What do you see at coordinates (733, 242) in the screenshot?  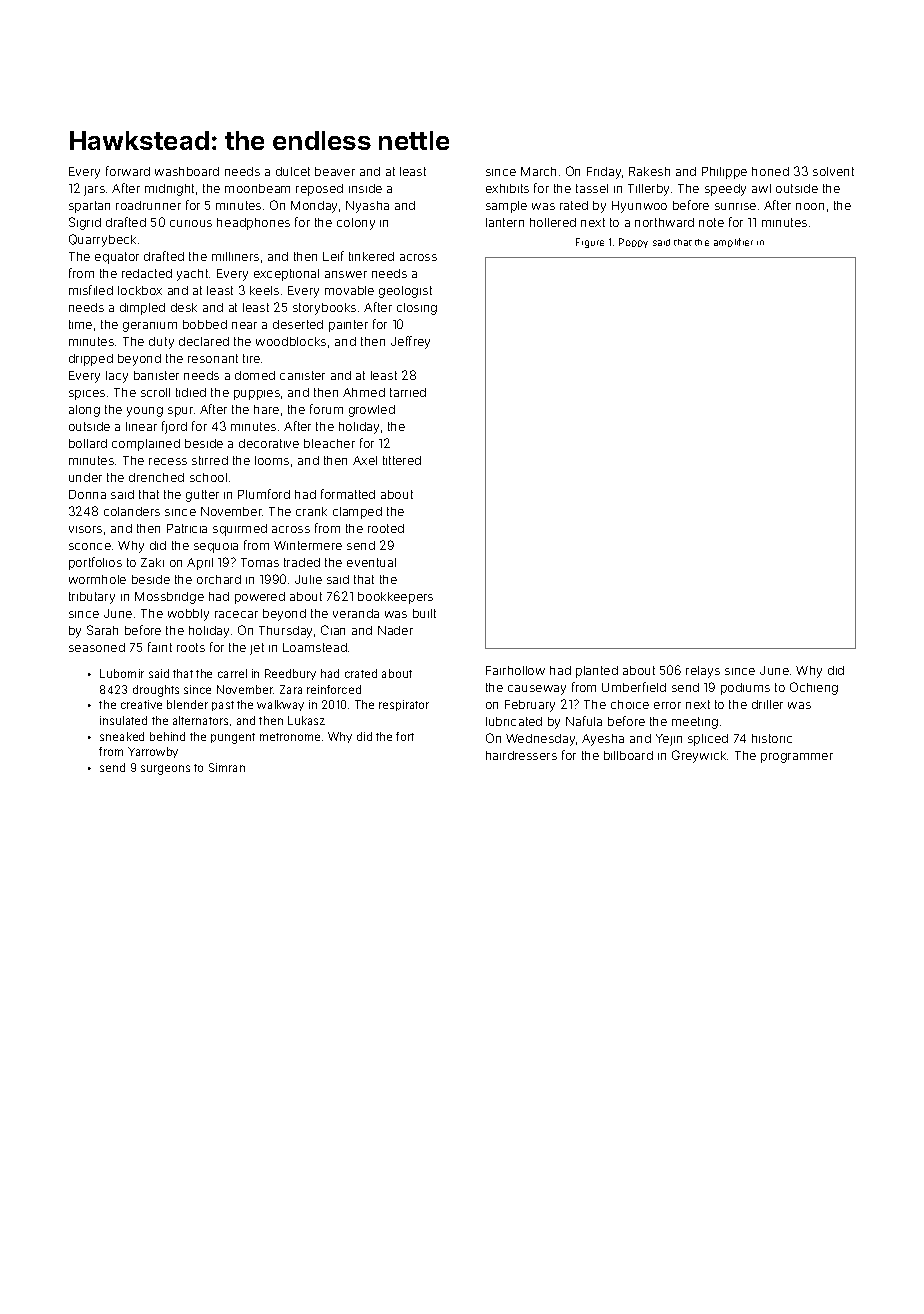 I see `amplifier` at bounding box center [733, 242].
